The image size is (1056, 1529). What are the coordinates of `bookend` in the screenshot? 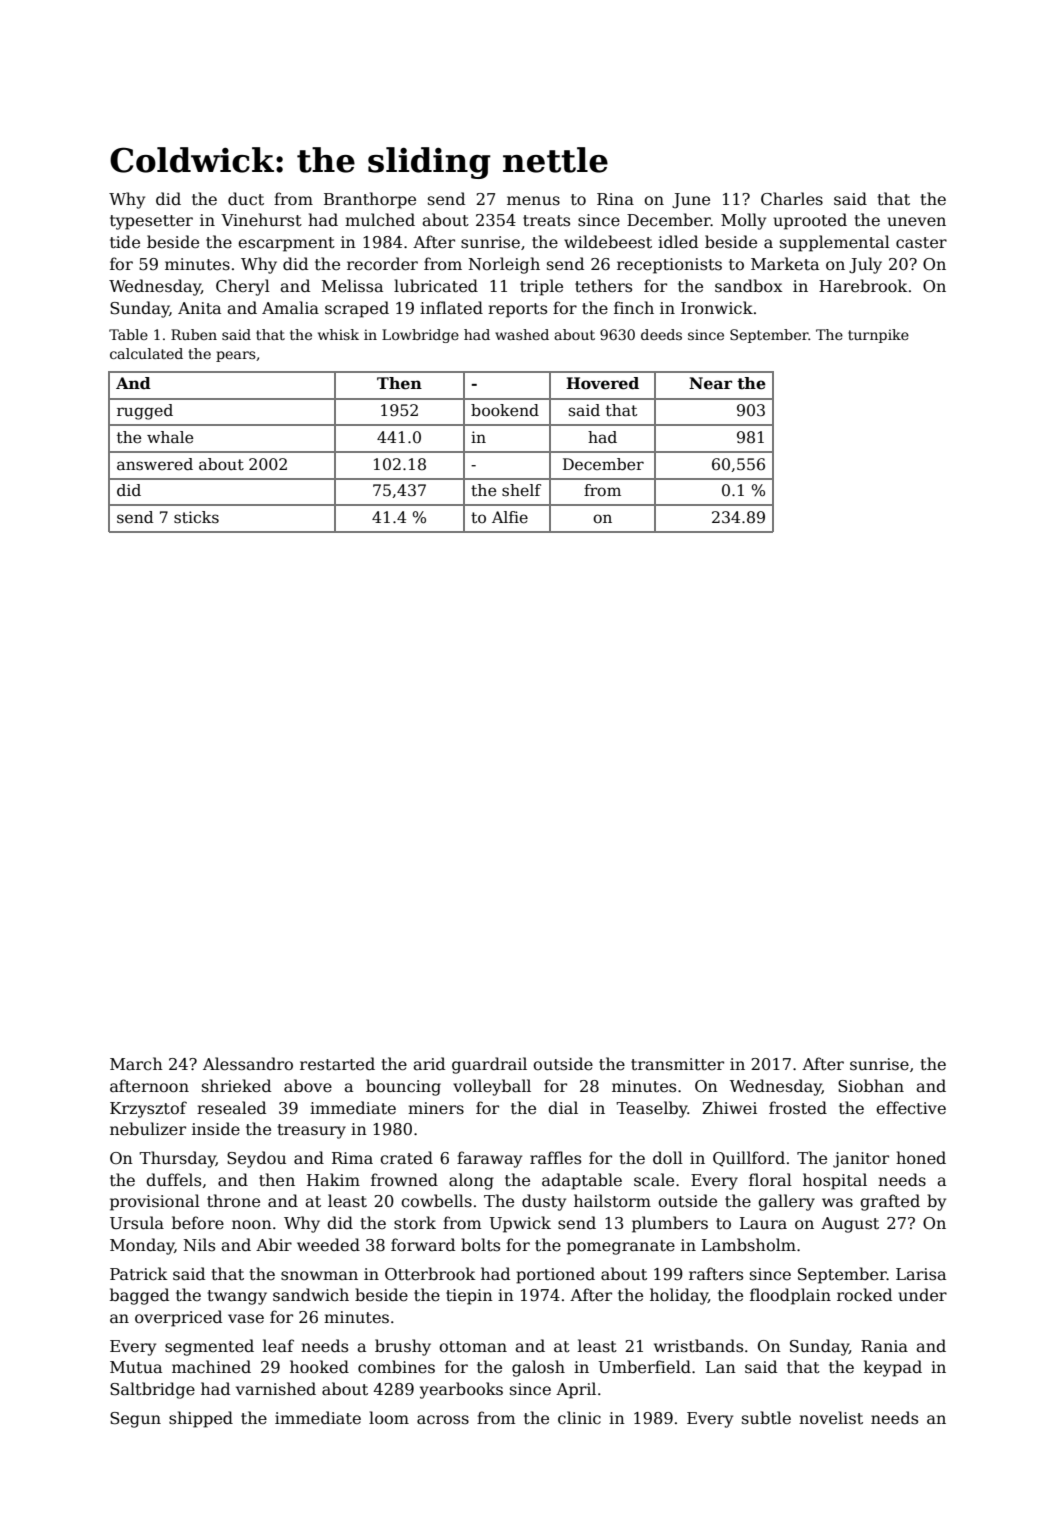 It's located at (505, 410).
